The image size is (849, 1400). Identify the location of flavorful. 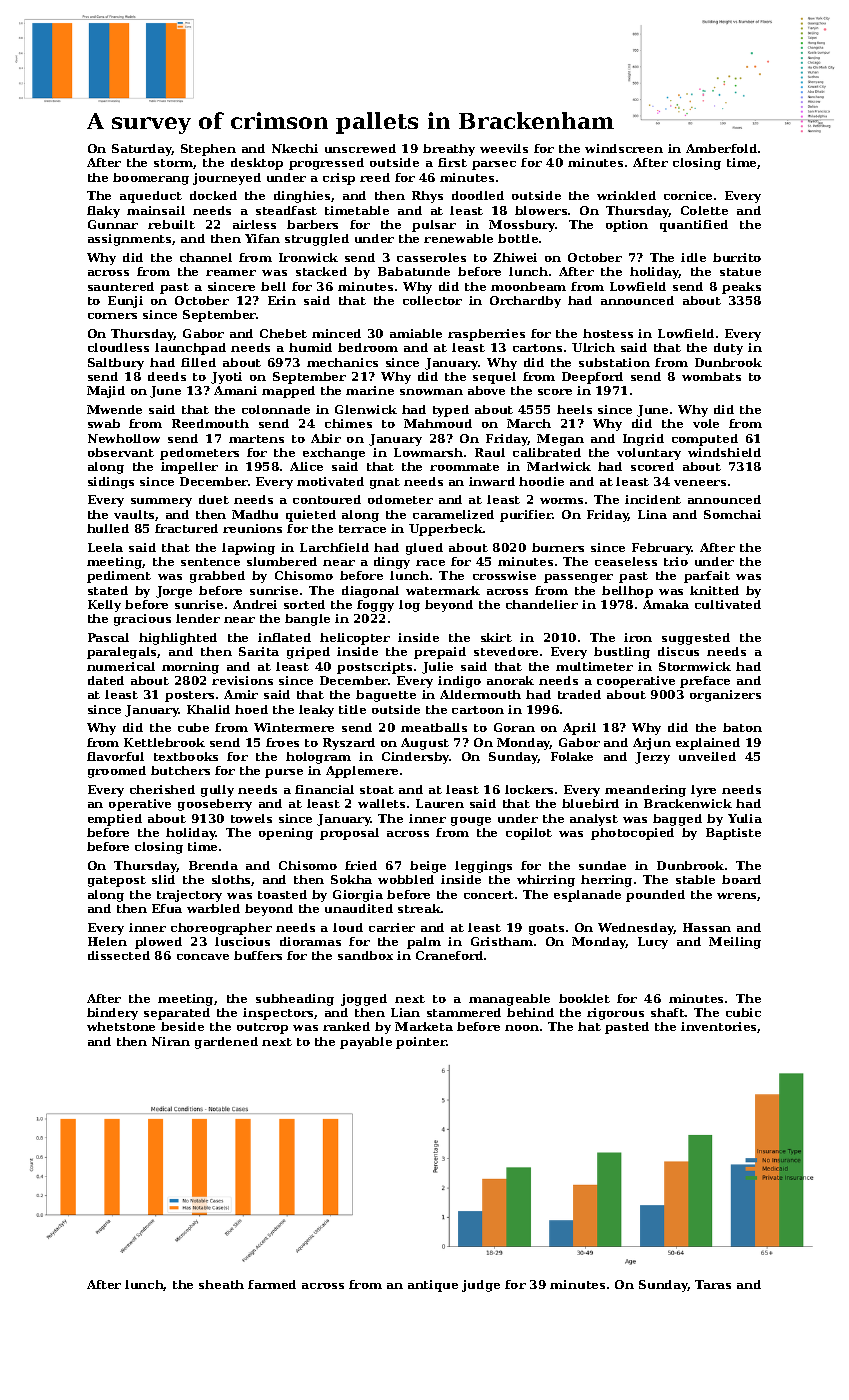
(115, 756).
